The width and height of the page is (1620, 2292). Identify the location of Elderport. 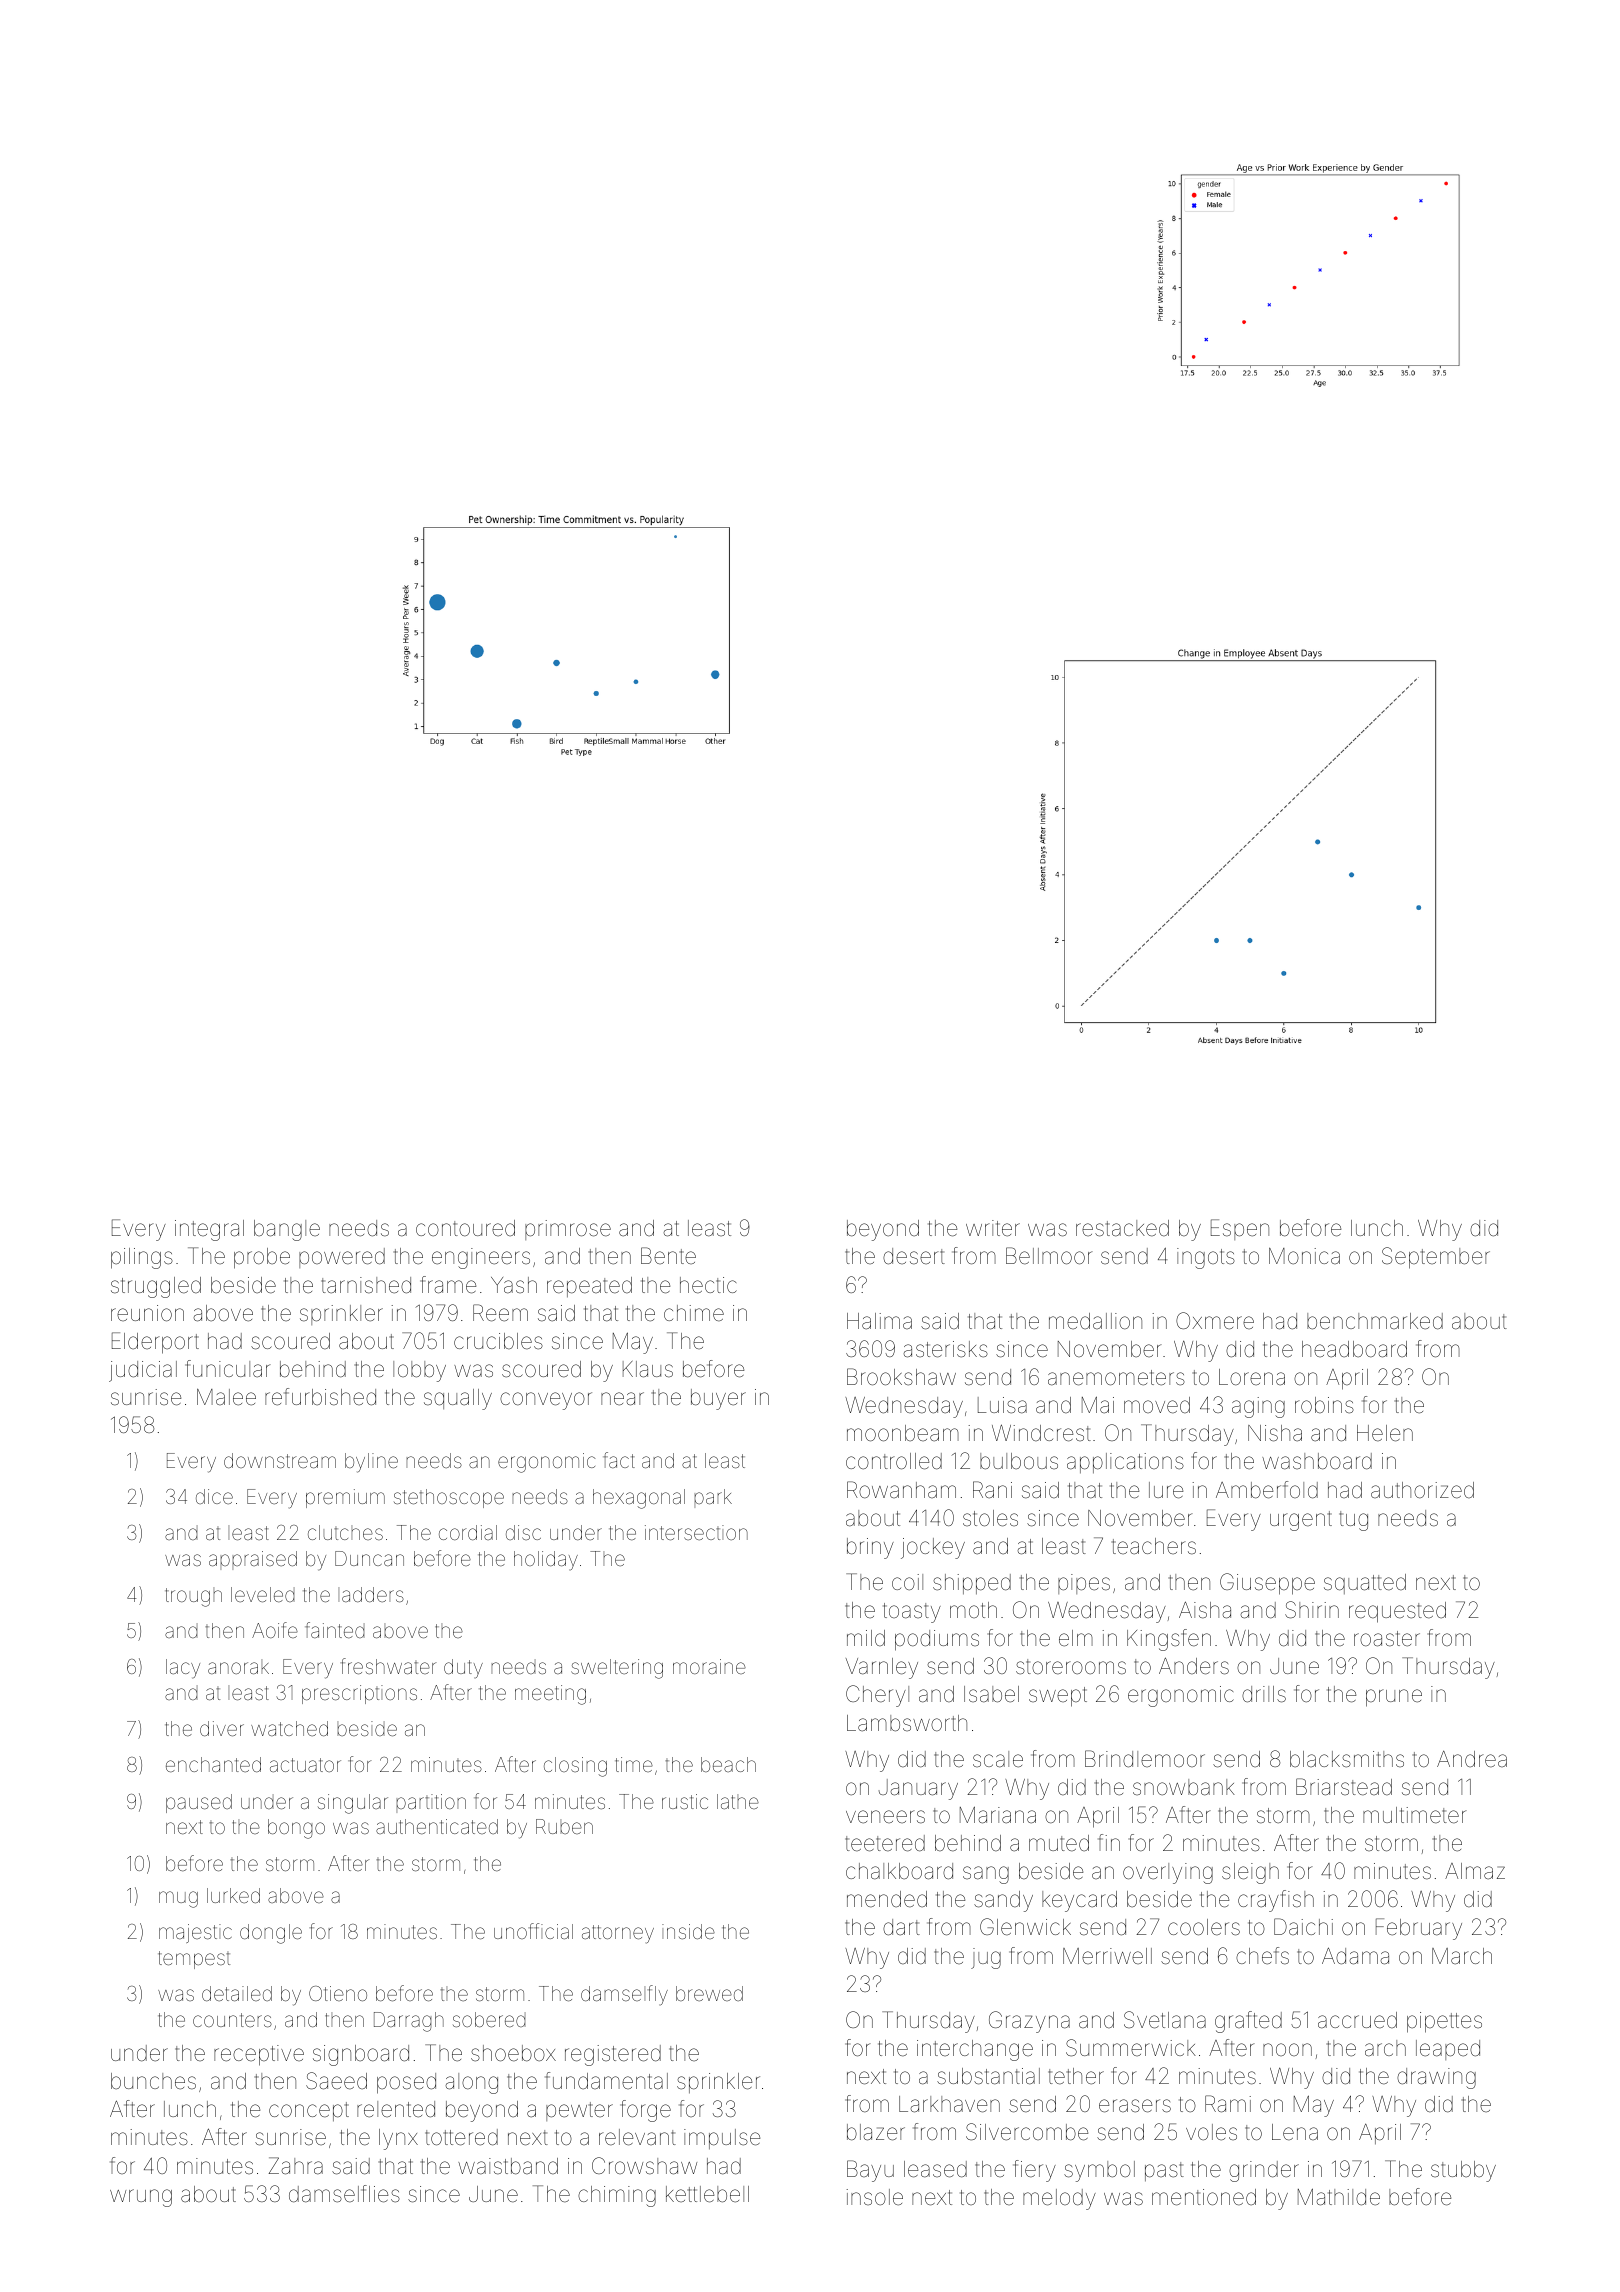
(155, 1343).
